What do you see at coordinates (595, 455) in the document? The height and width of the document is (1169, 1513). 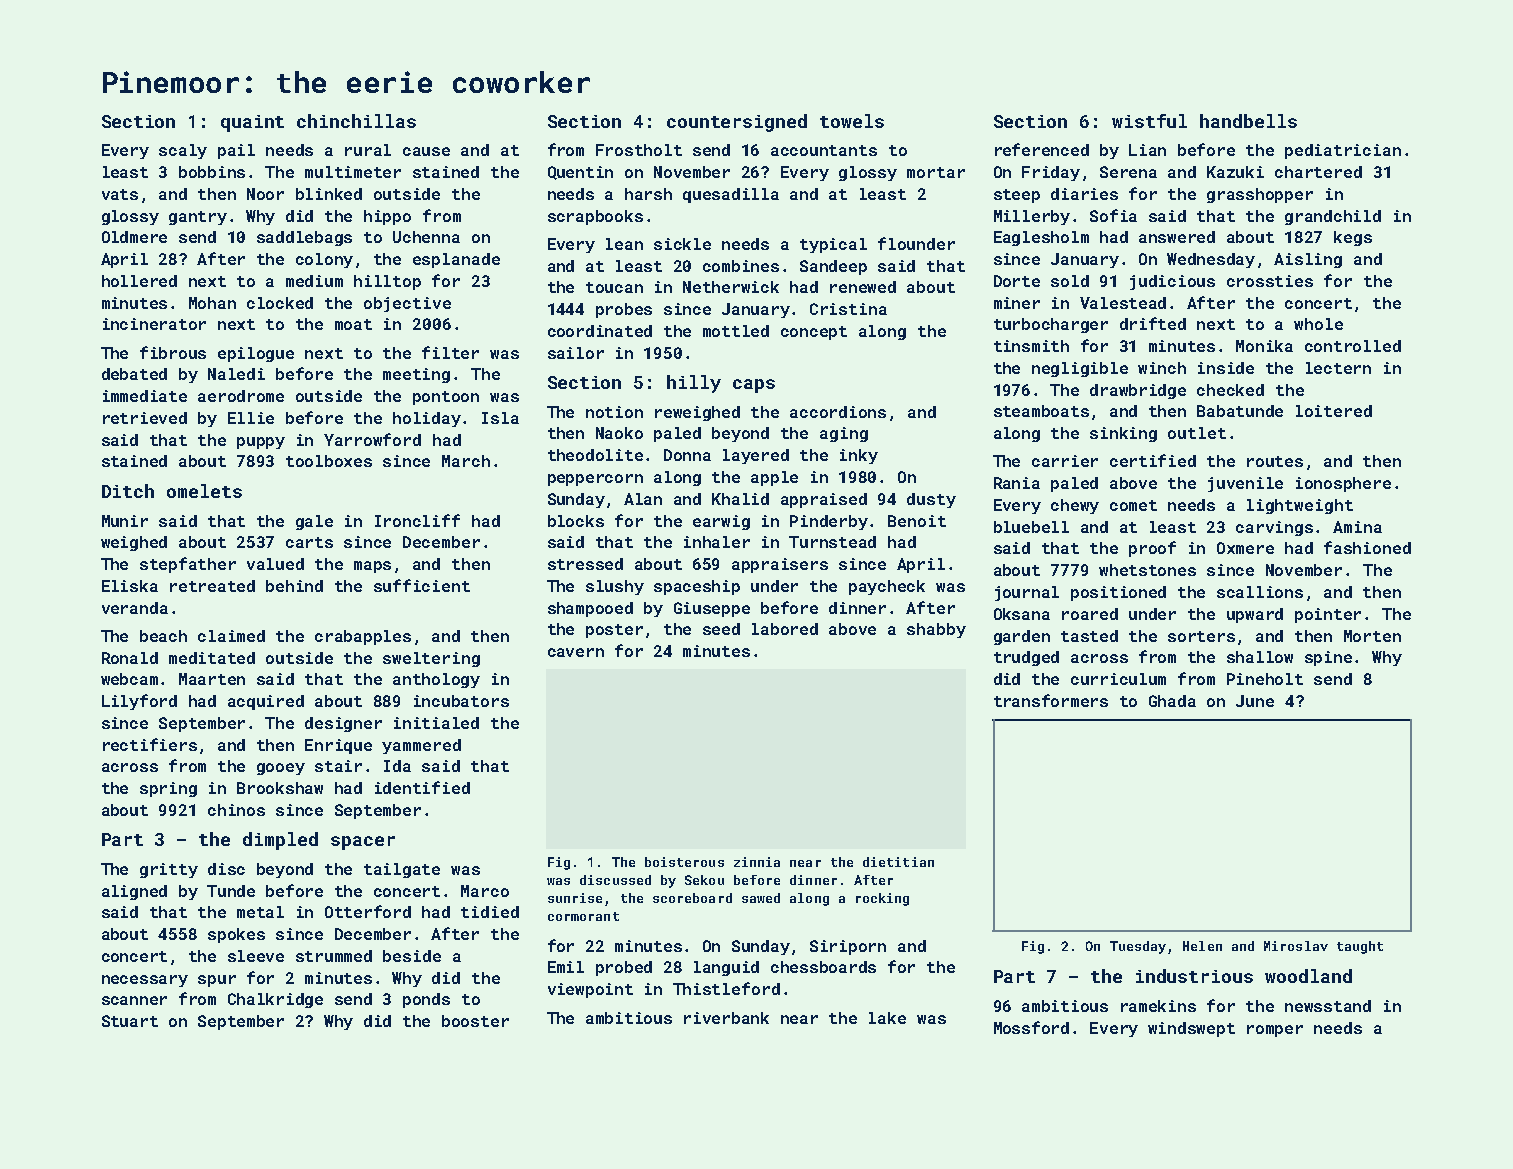 I see `theodolite` at bounding box center [595, 455].
